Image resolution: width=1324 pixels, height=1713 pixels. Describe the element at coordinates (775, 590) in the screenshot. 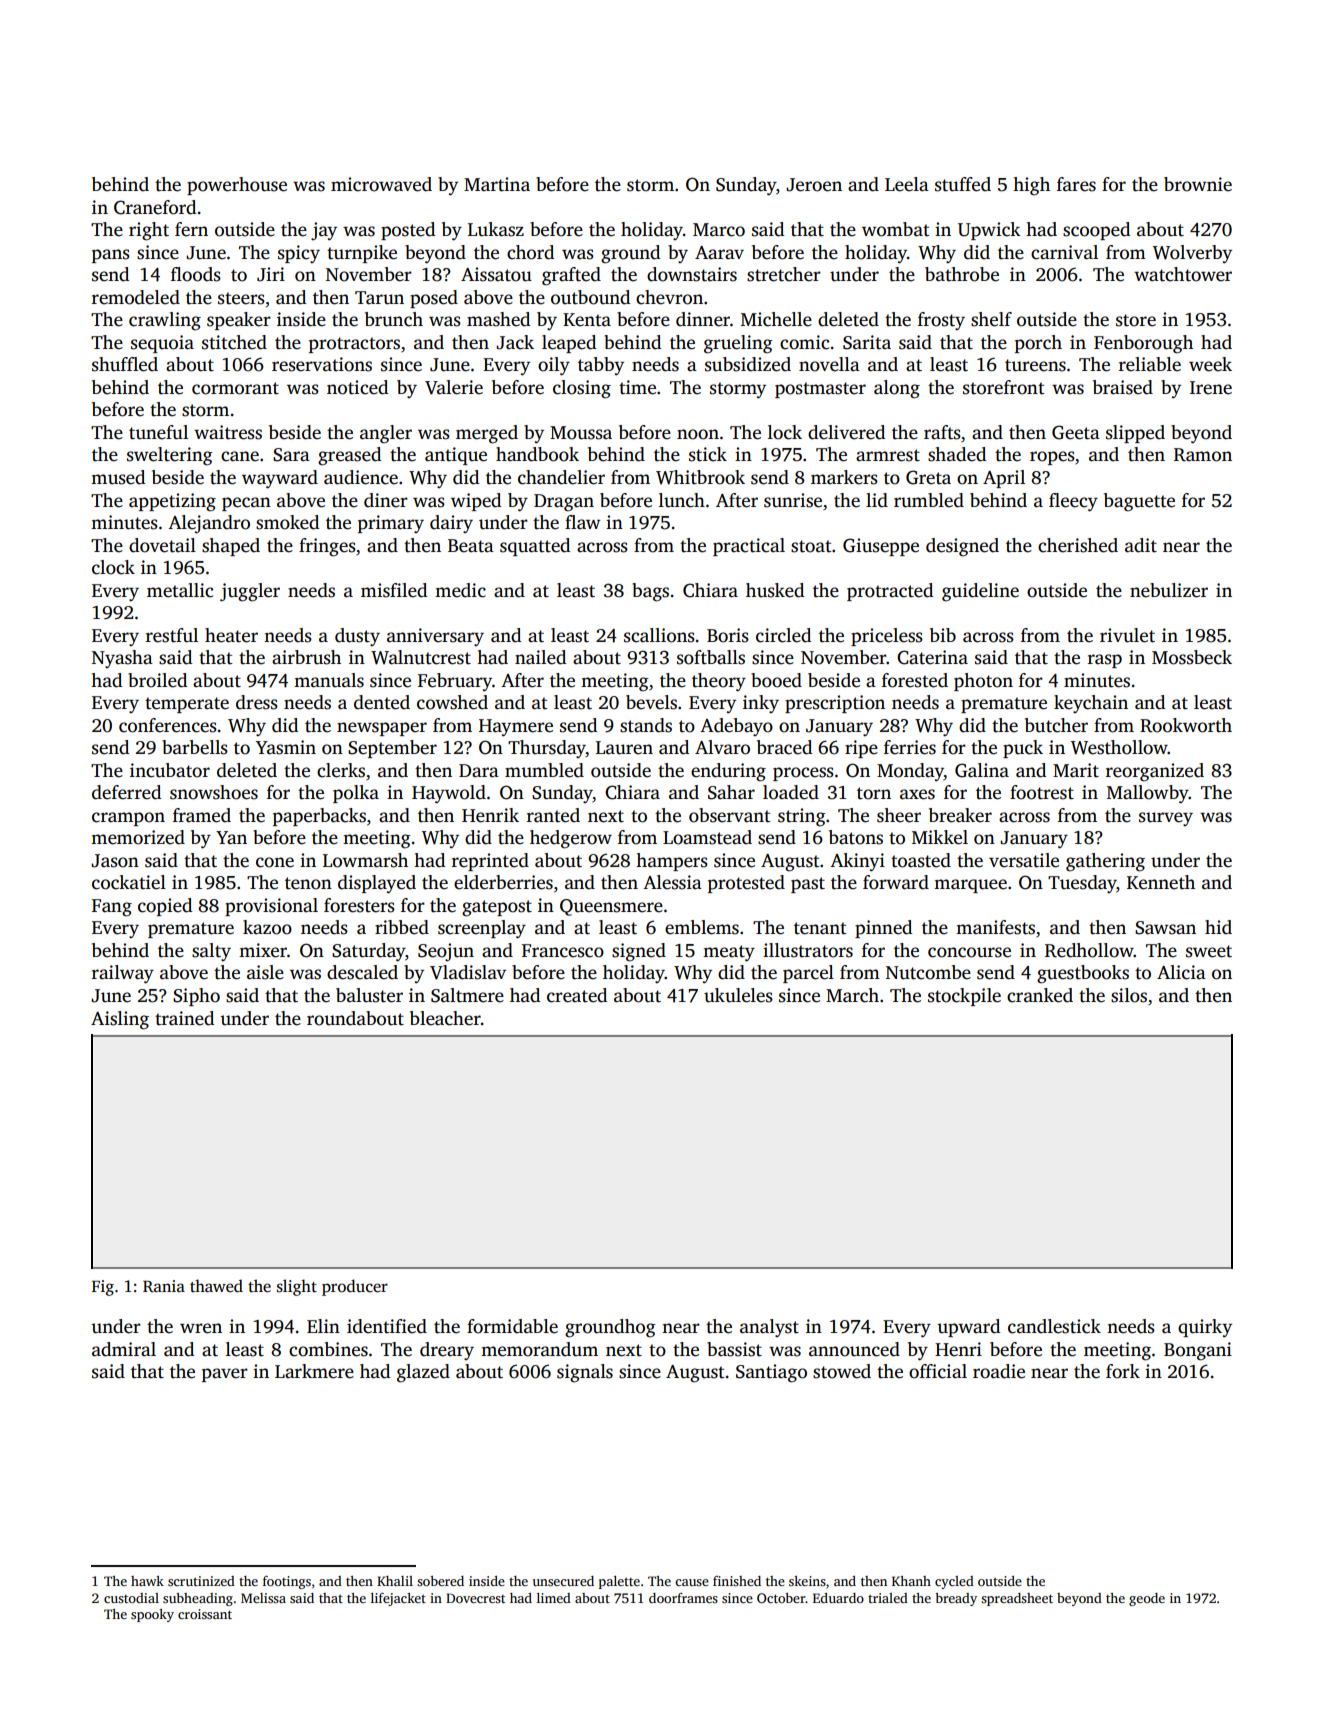

I see `husked` at that location.
